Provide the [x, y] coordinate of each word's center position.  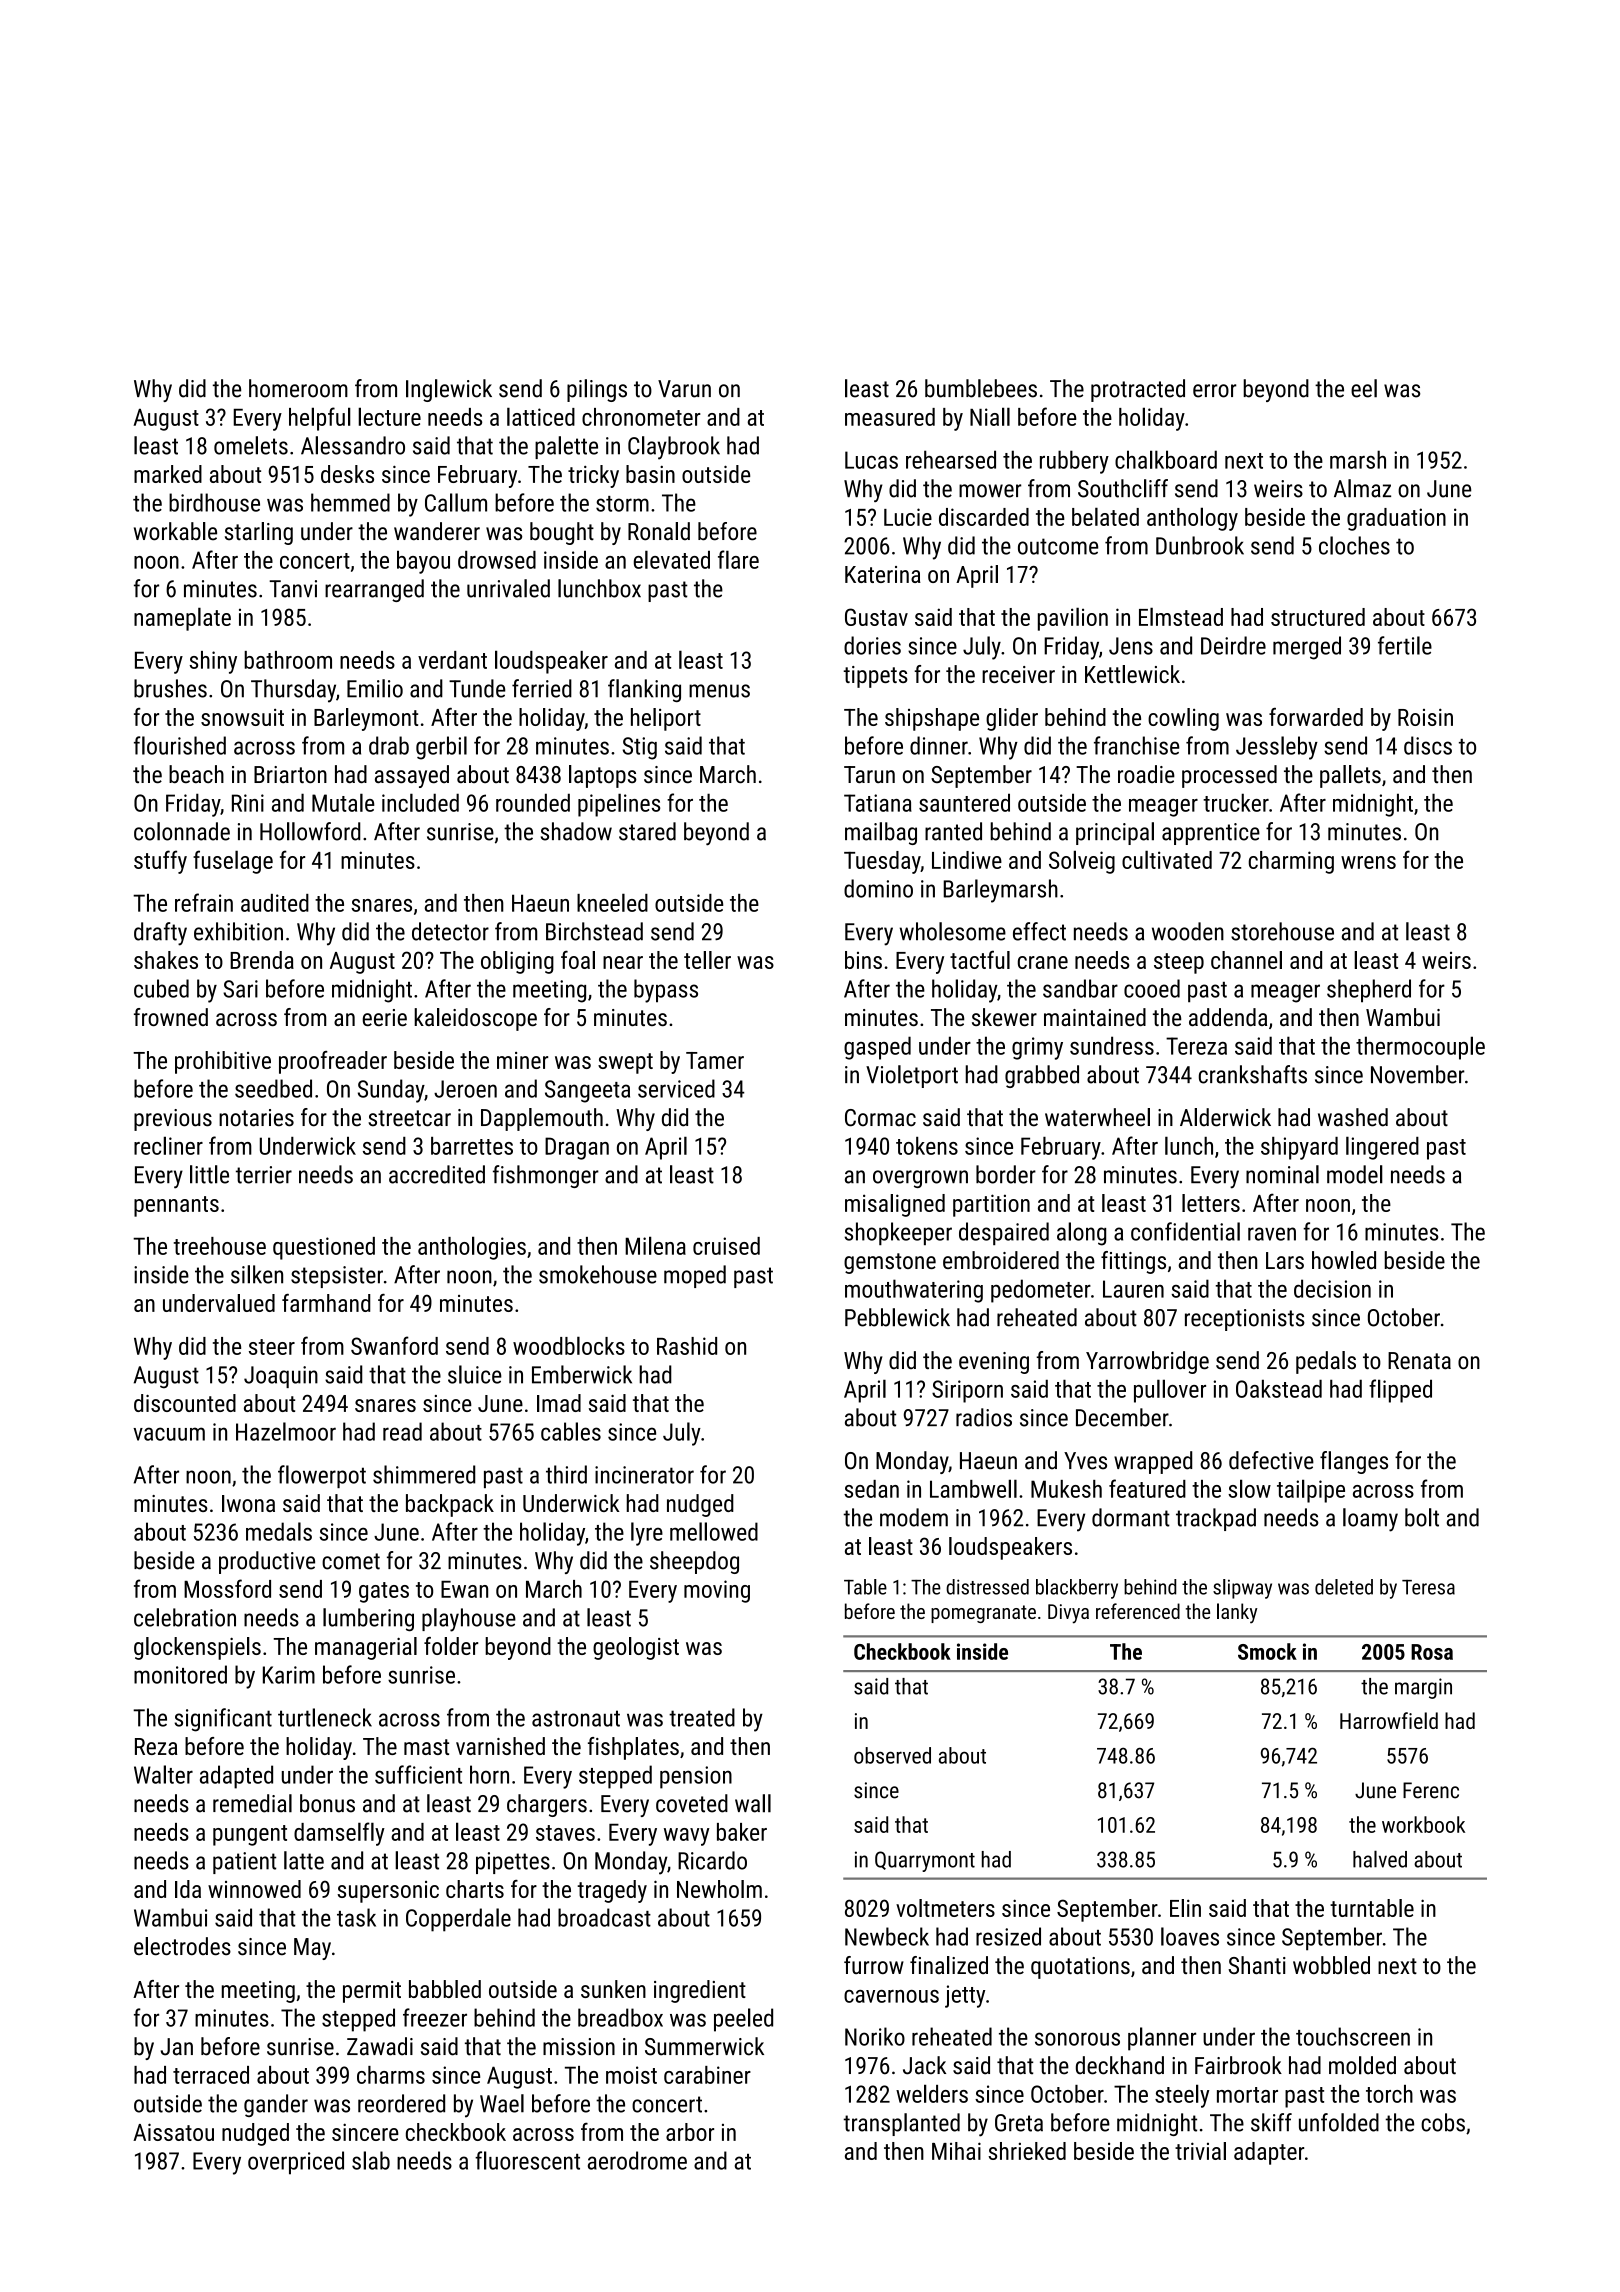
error [1214, 391]
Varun [684, 389]
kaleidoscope [475, 1019]
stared [647, 831]
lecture [389, 416]
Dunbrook [1200, 545]
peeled [743, 2020]
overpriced [296, 2163]
